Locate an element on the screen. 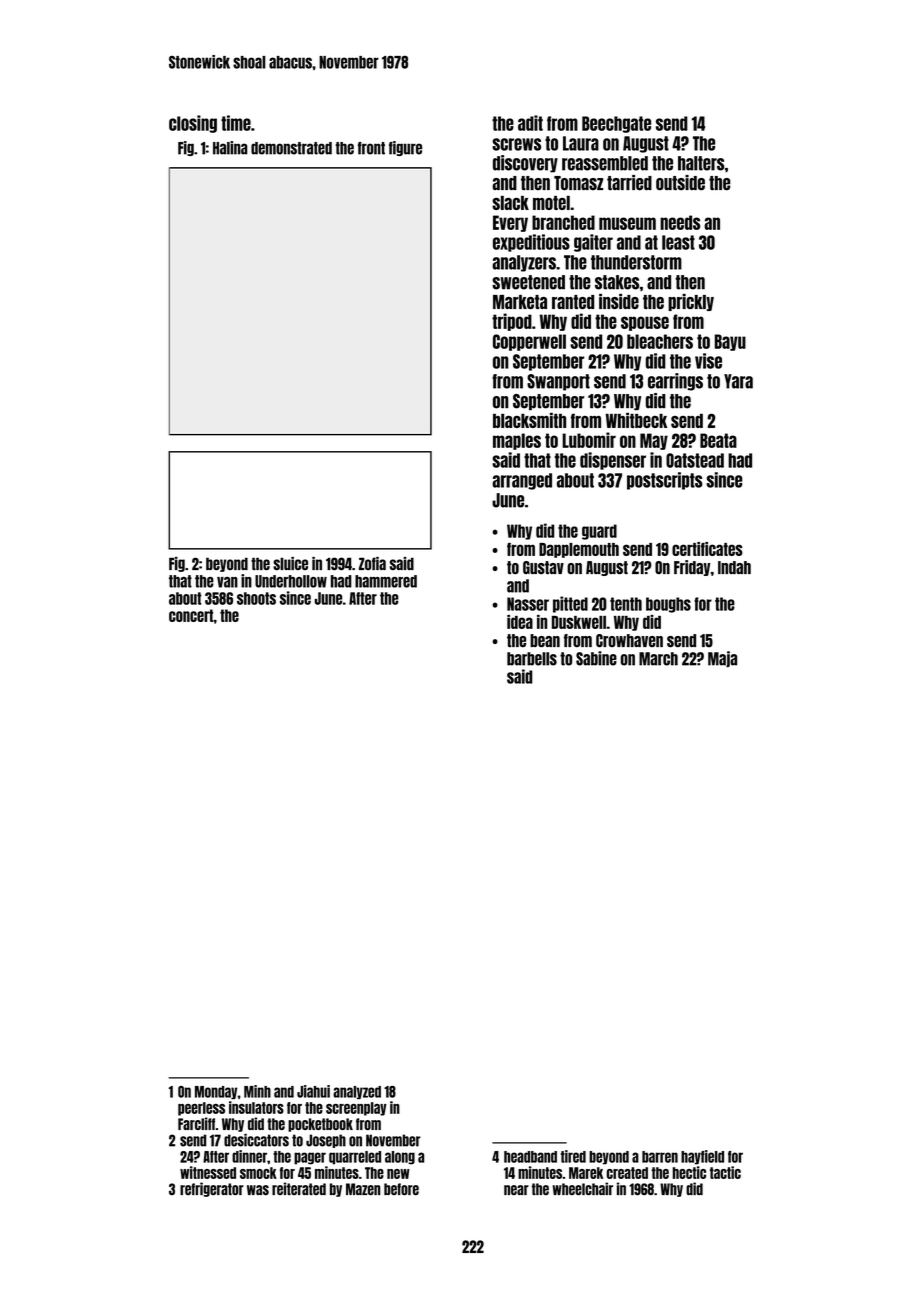 This screenshot has width=924, height=1311. halters is located at coordinates (701, 163).
